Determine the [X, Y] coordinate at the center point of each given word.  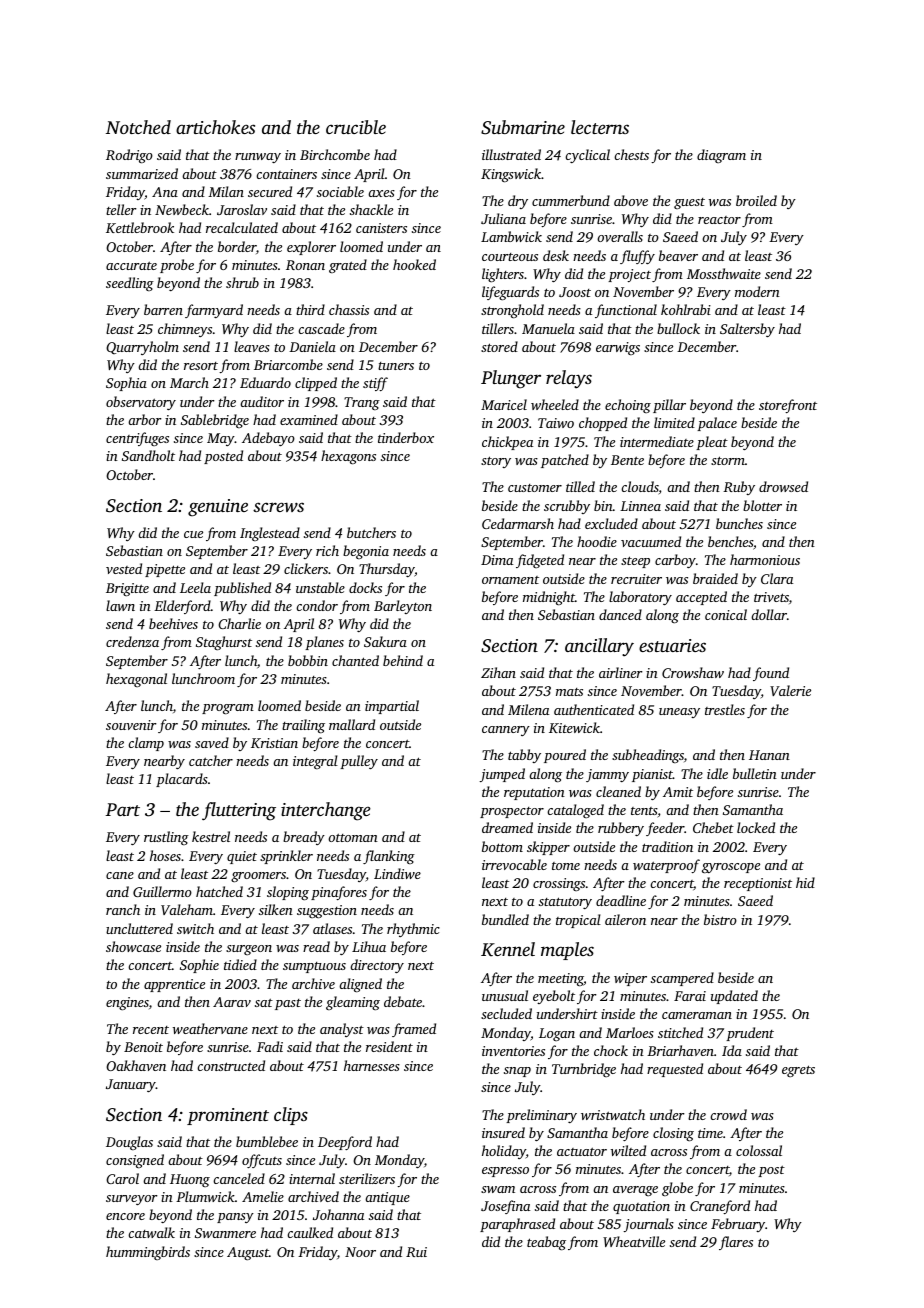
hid [805, 882]
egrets [798, 1071]
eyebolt [554, 997]
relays [569, 379]
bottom [502, 846]
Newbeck [182, 209]
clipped [316, 384]
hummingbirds [148, 1253]
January [131, 1085]
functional [626, 311]
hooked [414, 264]
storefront [788, 406]
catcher [211, 760]
